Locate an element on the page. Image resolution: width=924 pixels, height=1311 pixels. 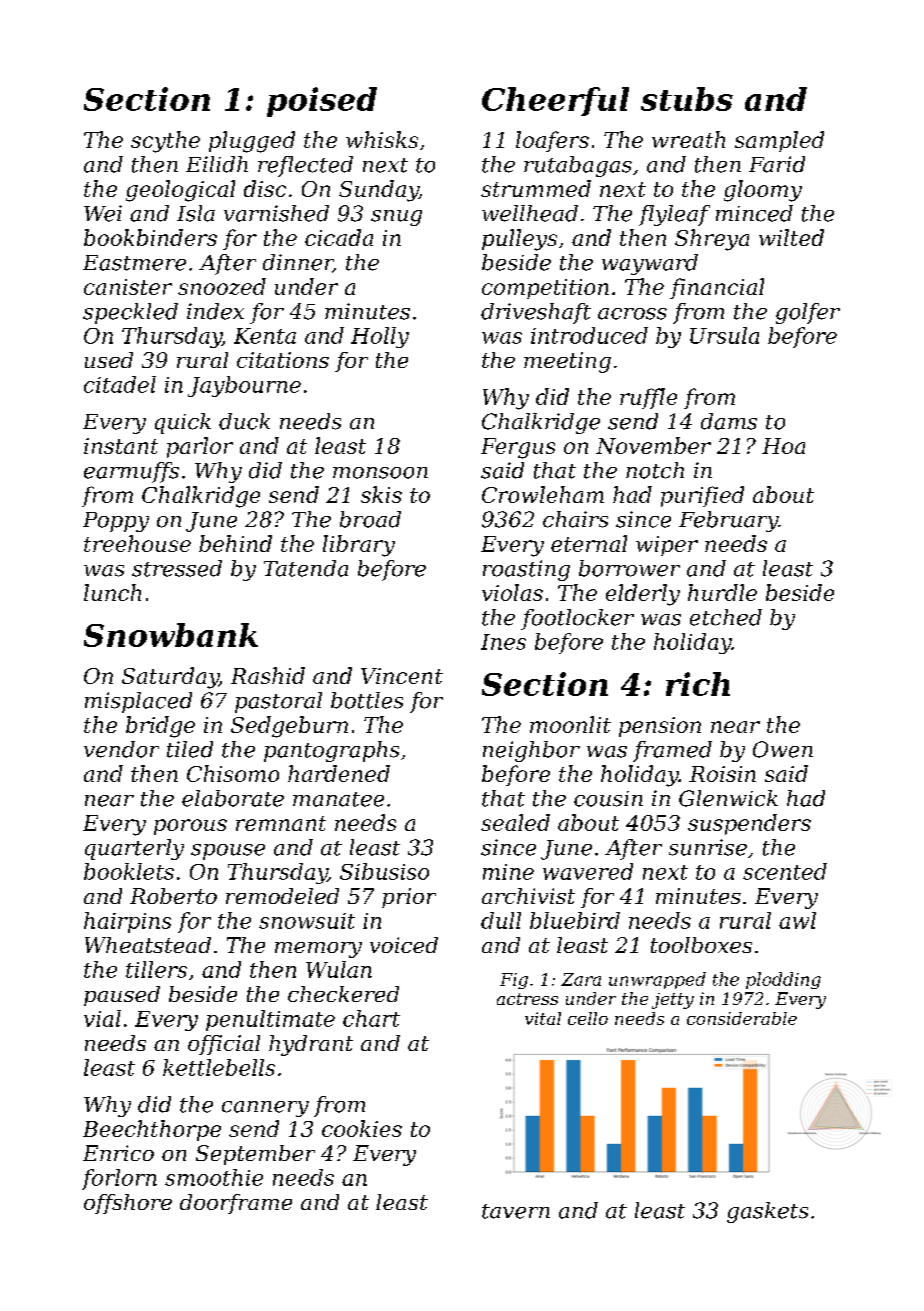
lunch is located at coordinates (112, 592).
